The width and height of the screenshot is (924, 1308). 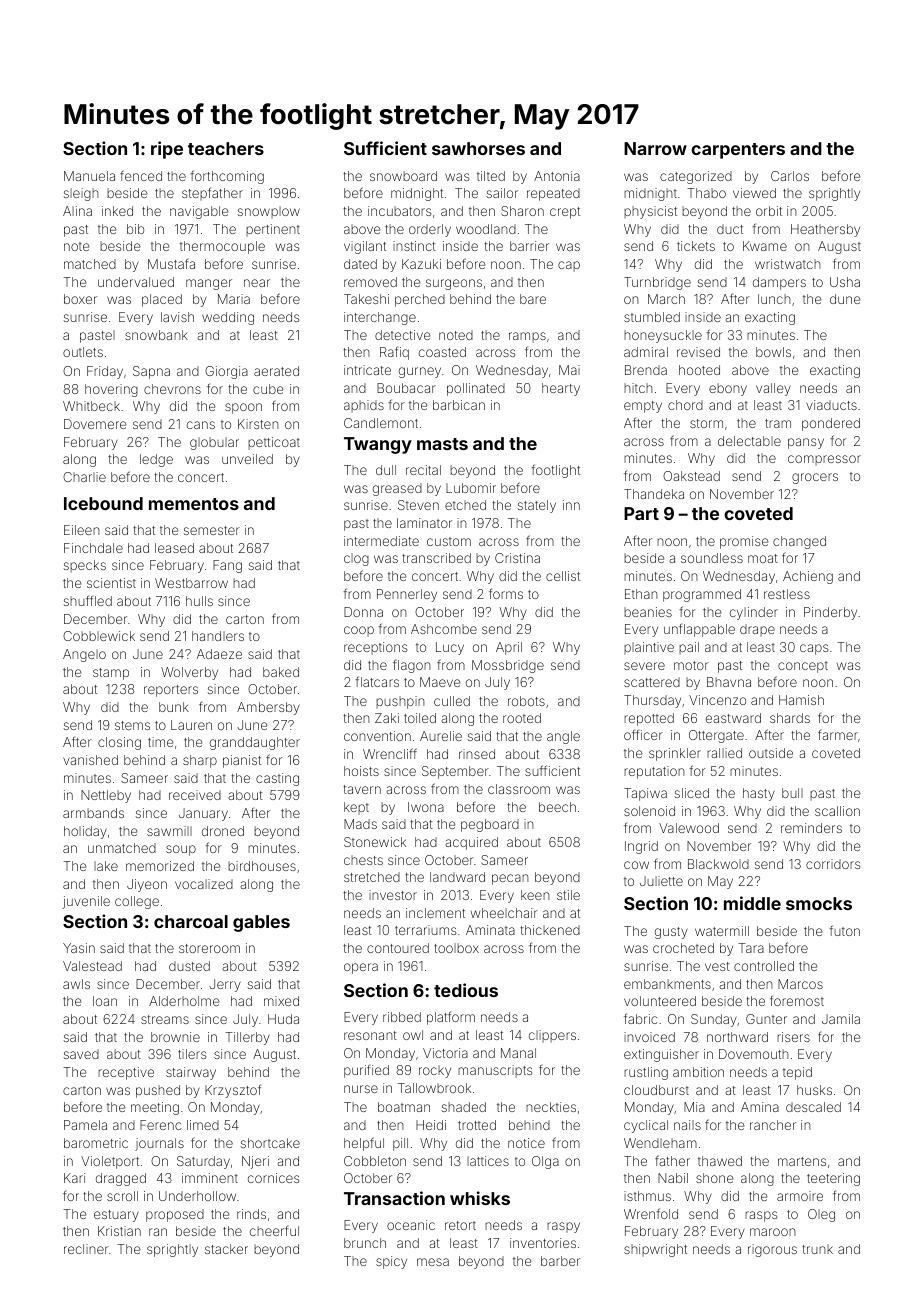 I want to click on sawhorses, so click(x=478, y=148).
